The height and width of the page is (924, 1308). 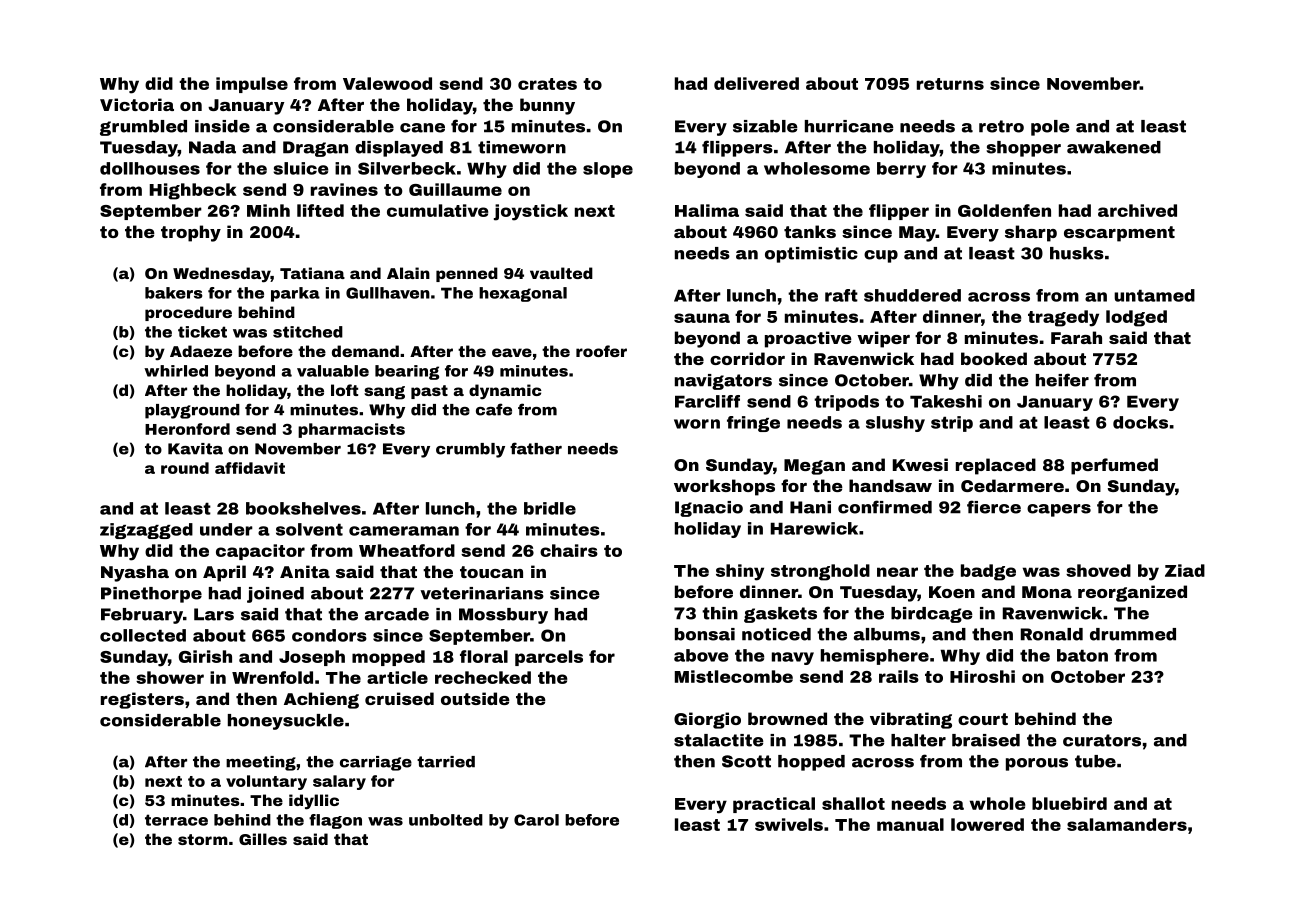 I want to click on perfumed, so click(x=1114, y=466).
